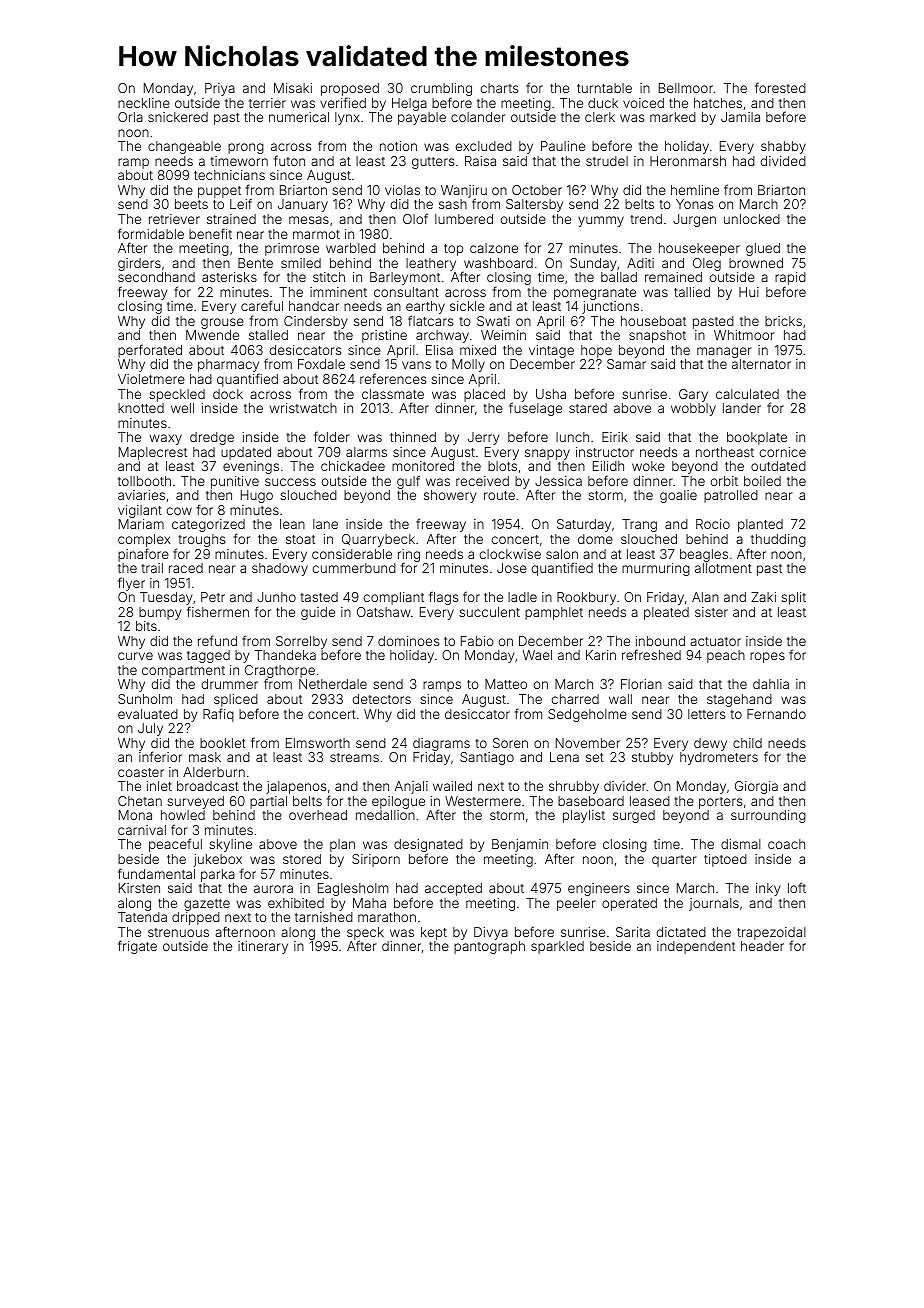 The height and width of the screenshot is (1308, 924). Describe the element at coordinates (251, 467) in the screenshot. I see `evenings` at that location.
